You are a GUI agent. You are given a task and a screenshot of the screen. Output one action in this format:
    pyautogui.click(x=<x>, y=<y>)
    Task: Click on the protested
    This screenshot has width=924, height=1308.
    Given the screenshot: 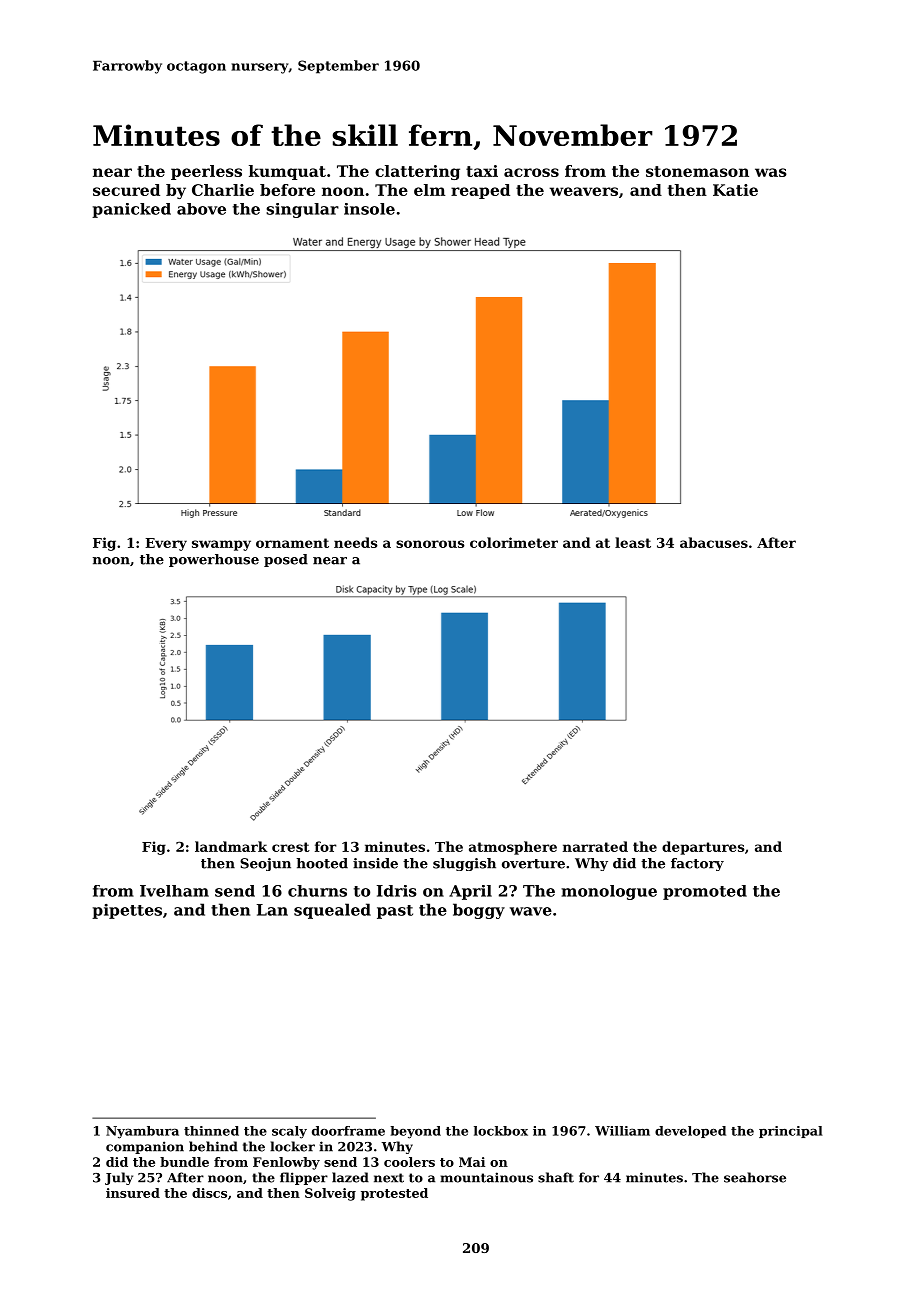 What is the action you would take?
    pyautogui.click(x=394, y=1194)
